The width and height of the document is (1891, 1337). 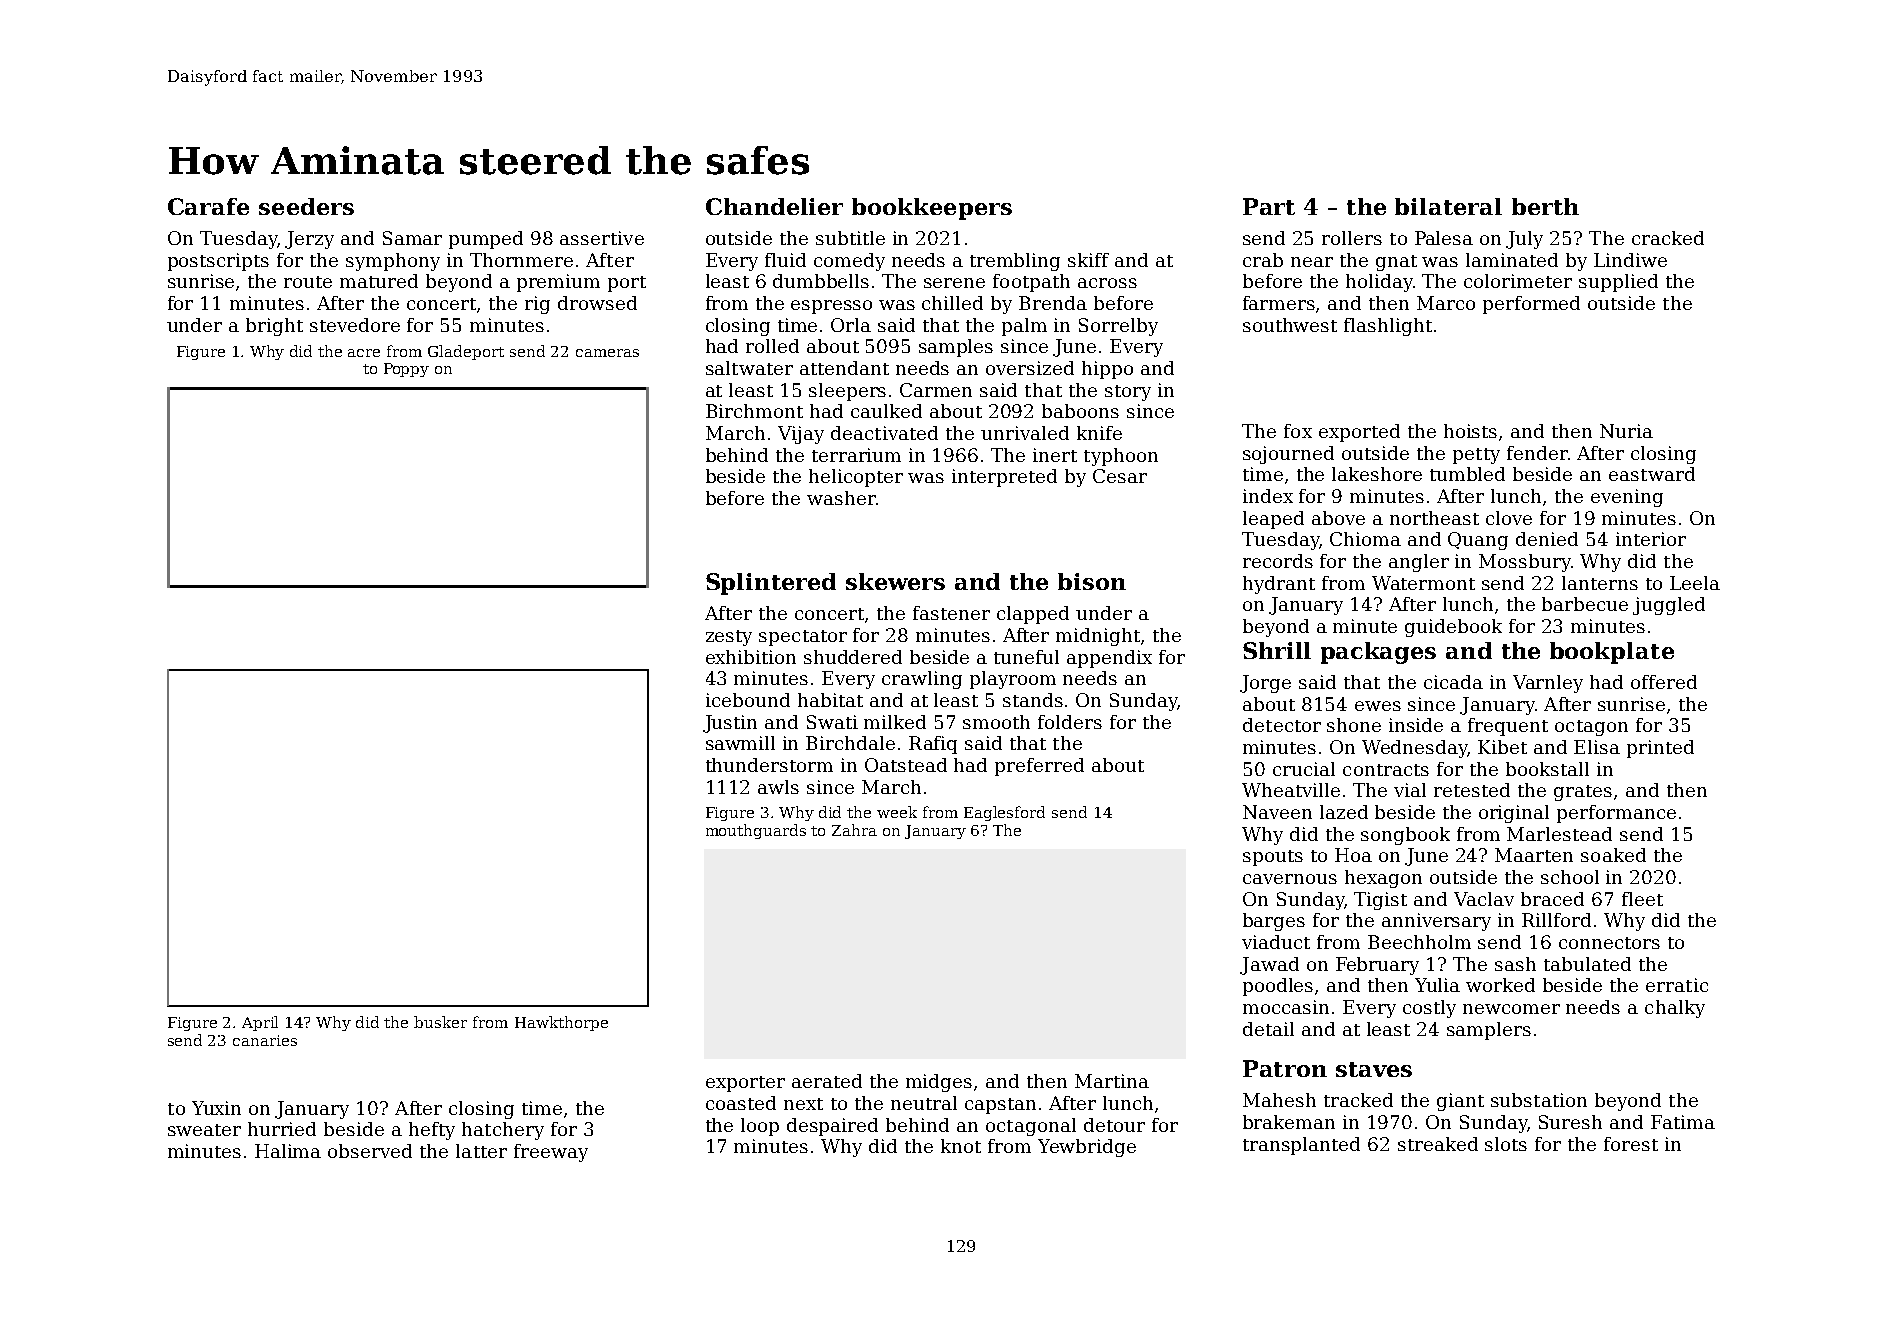 I want to click on Jawad, so click(x=1269, y=966).
